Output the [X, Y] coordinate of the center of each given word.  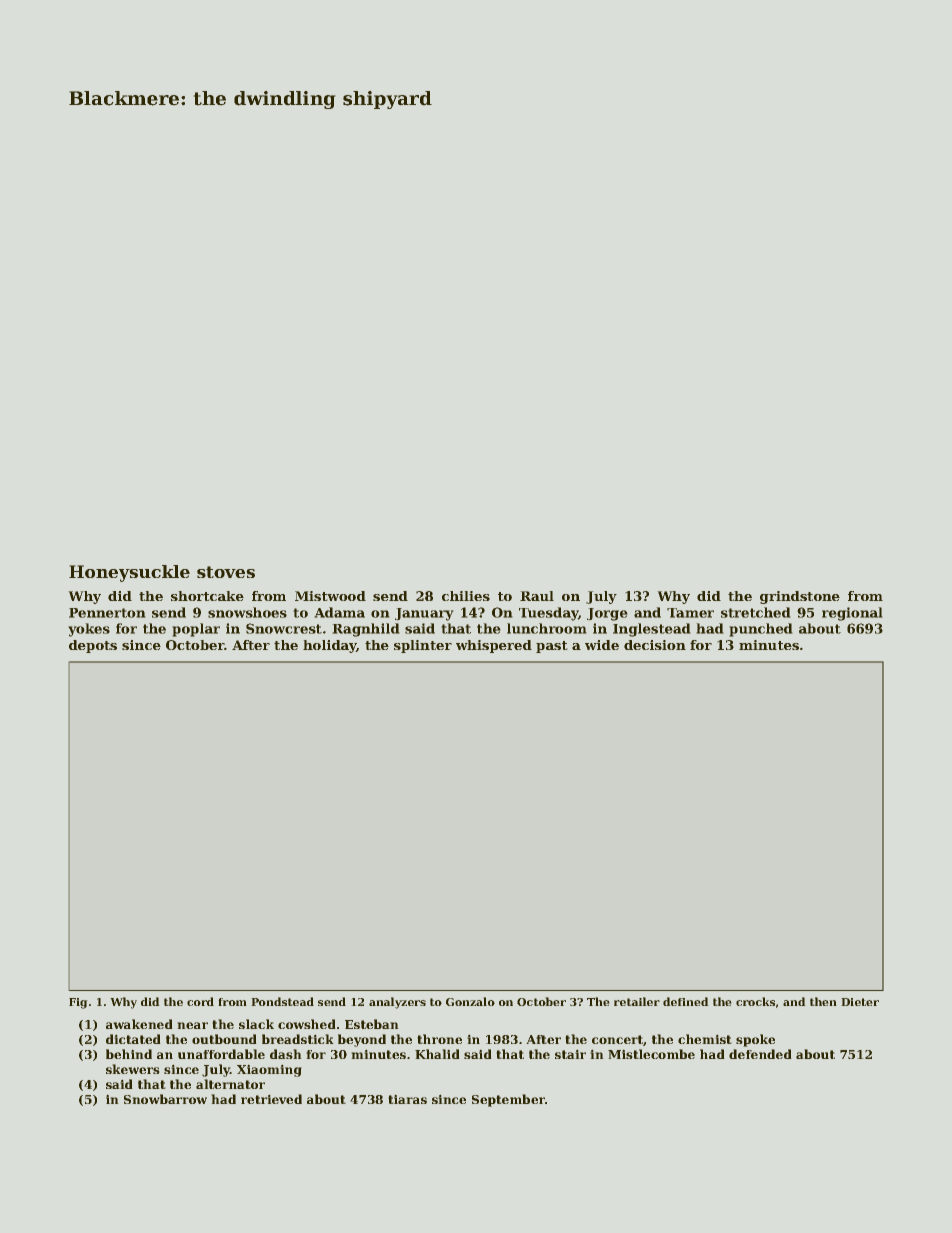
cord [200, 1001]
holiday [330, 646]
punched [761, 630]
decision [655, 645]
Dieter [860, 1002]
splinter [423, 646]
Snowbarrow [165, 1099]
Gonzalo [470, 1001]
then [823, 1001]
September [508, 1100]
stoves [226, 572]
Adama [340, 612]
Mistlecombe [651, 1054]
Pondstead [283, 1001]
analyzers [397, 1003]
